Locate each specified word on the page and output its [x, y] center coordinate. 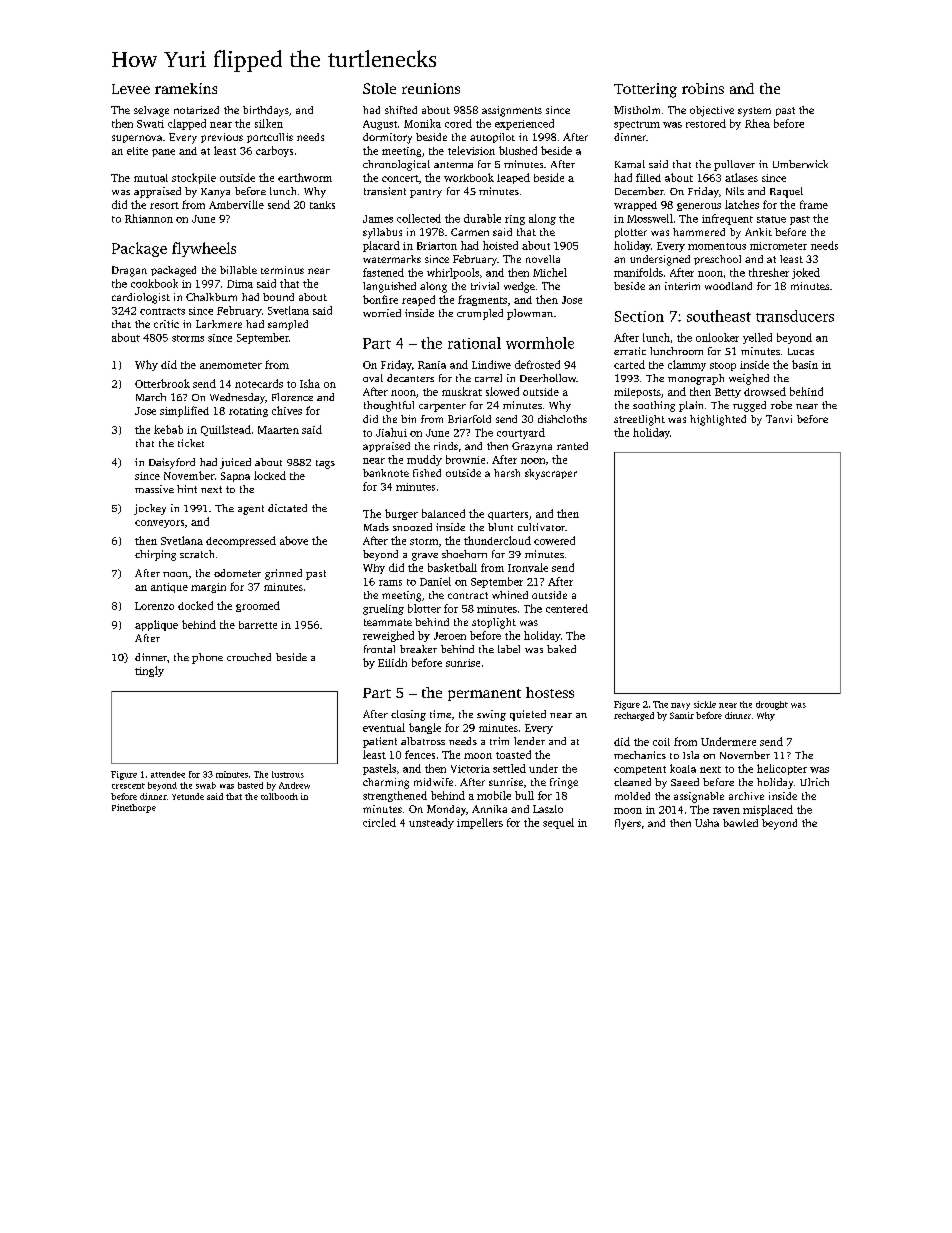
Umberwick [800, 164]
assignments [512, 111]
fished [427, 473]
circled [379, 822]
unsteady [431, 823]
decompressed [241, 541]
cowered [554, 540]
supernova [137, 139]
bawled [740, 823]
